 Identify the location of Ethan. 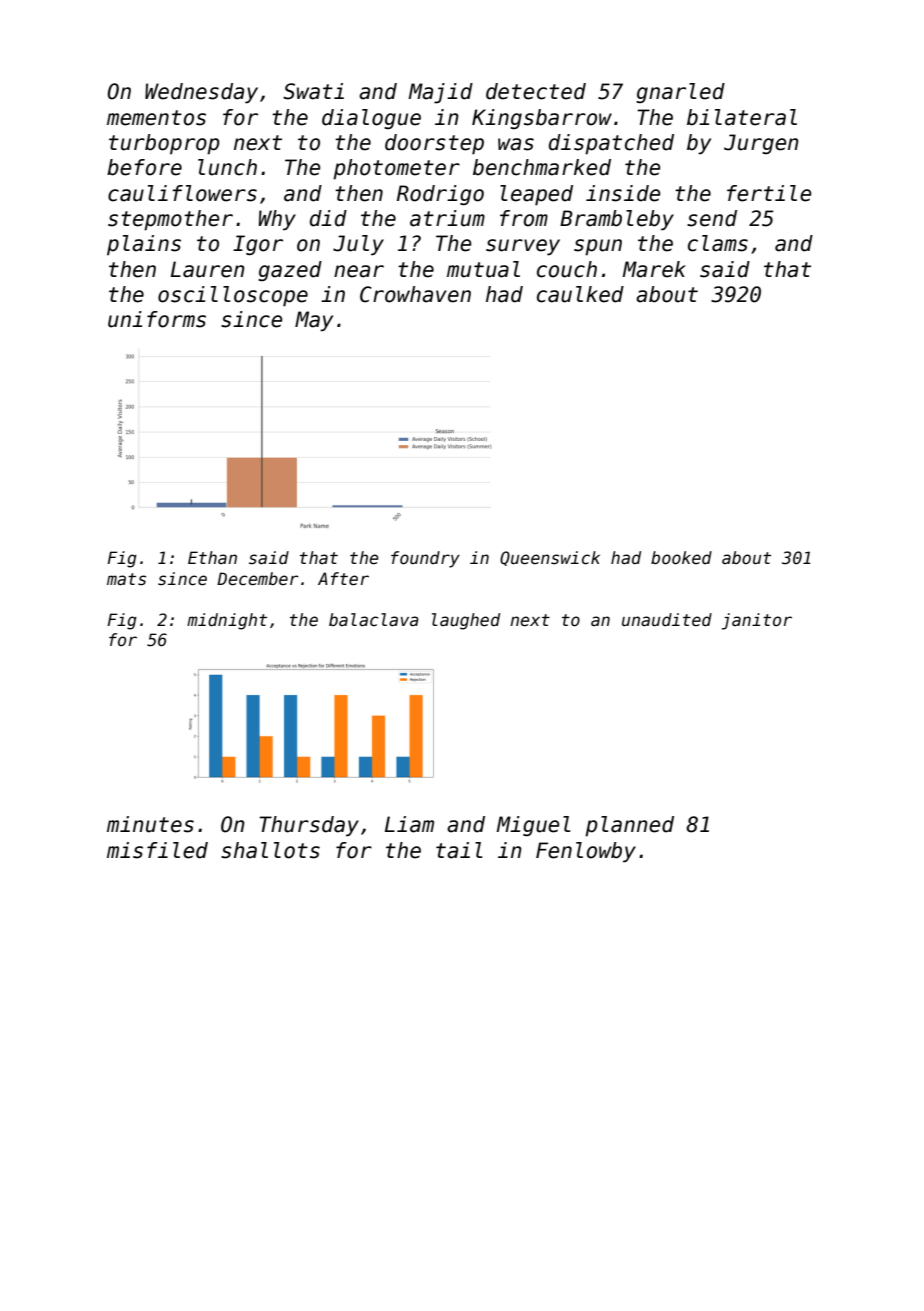
(212, 557).
